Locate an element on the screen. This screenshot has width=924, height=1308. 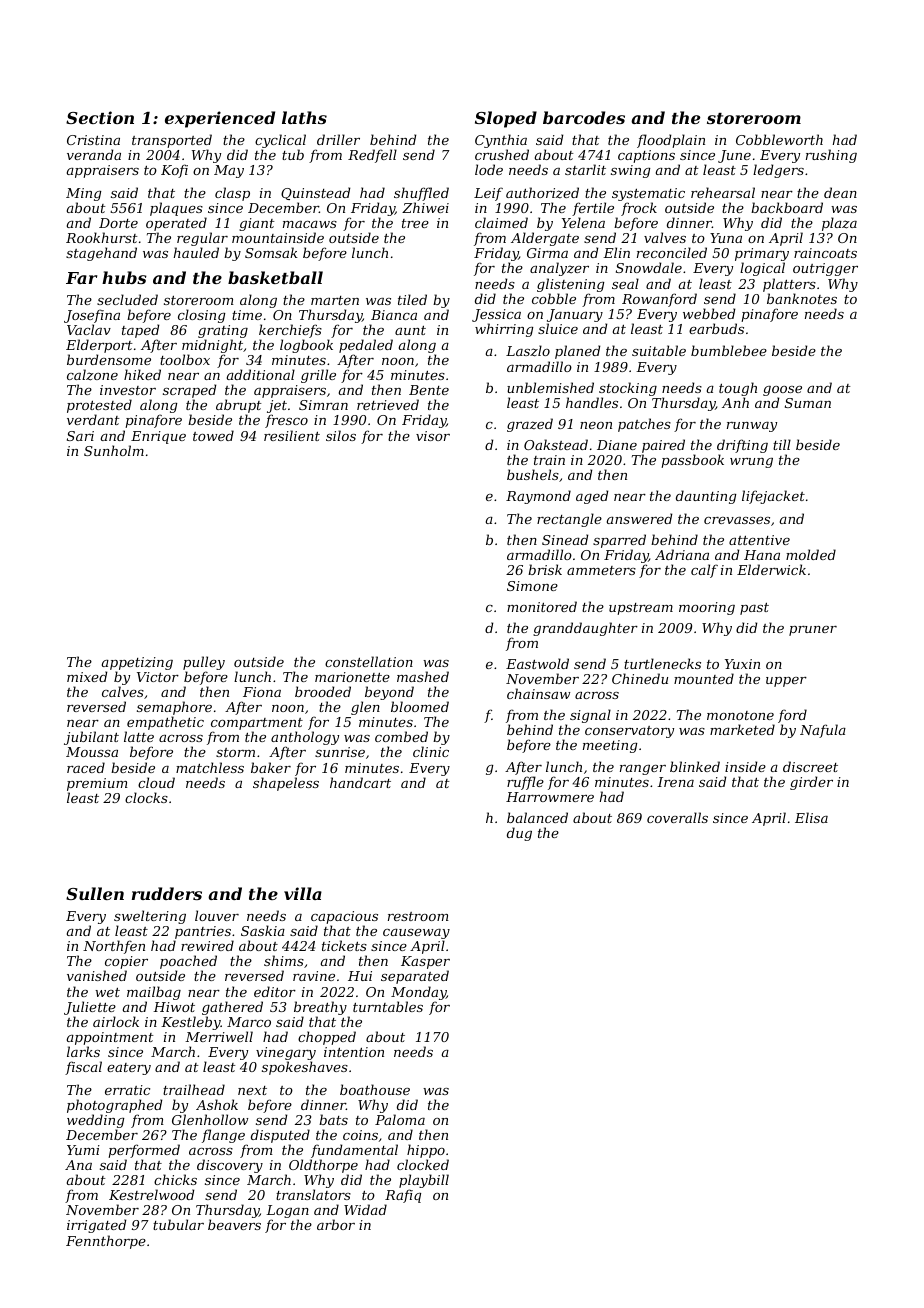
tubular is located at coordinates (178, 1224).
